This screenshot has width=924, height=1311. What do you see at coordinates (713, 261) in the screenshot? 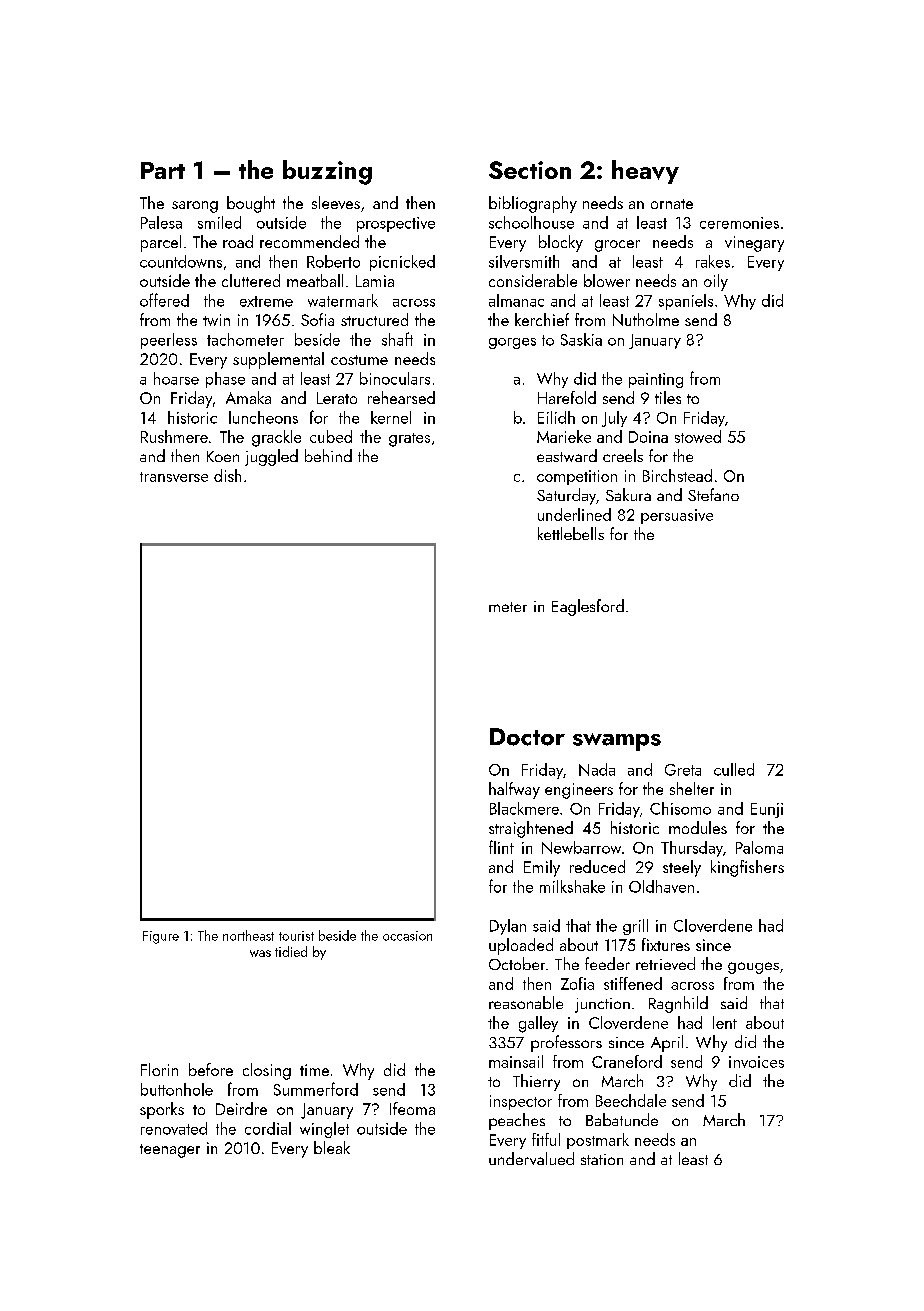
I see `rakes` at bounding box center [713, 261].
